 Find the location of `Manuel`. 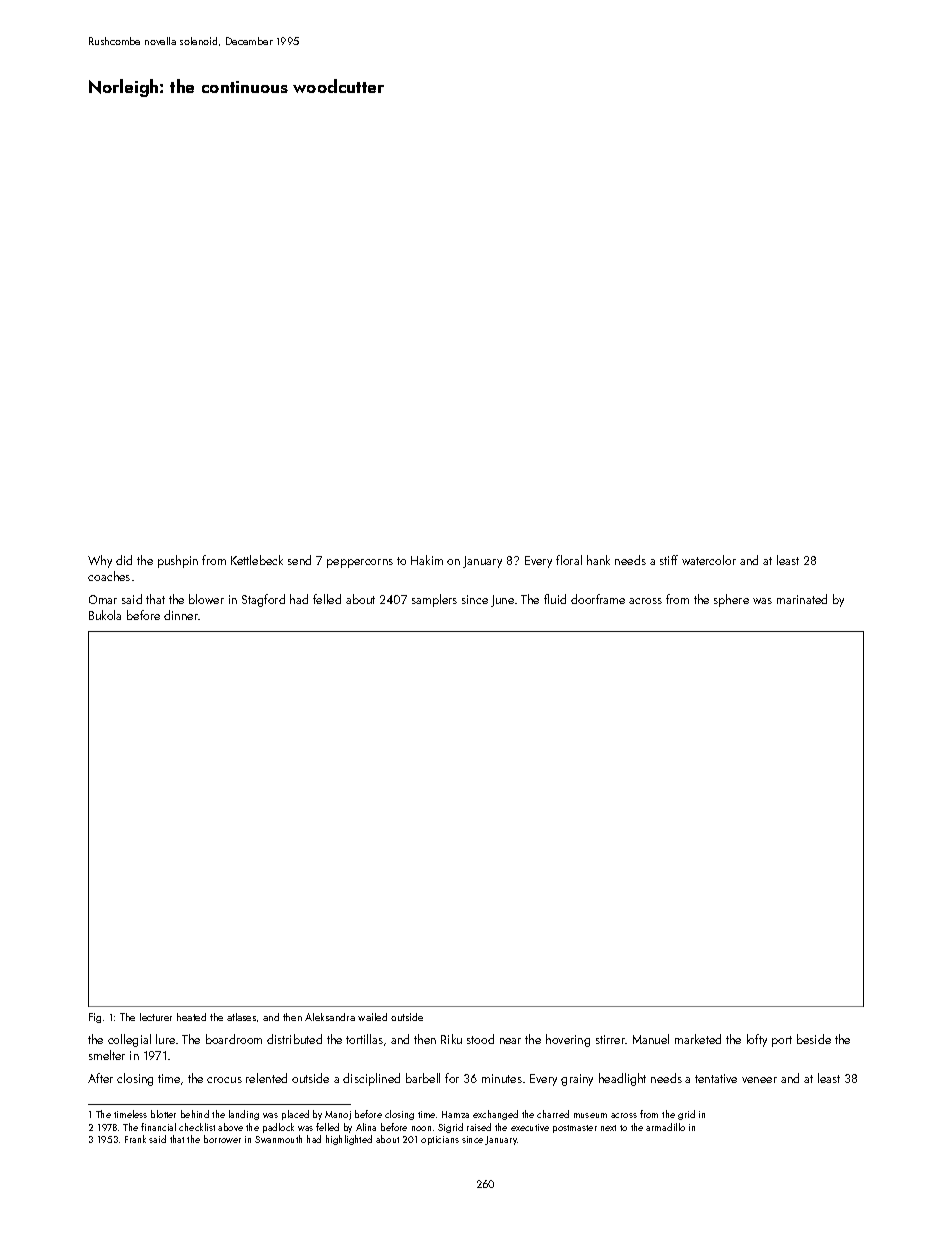

Manuel is located at coordinates (651, 1039).
